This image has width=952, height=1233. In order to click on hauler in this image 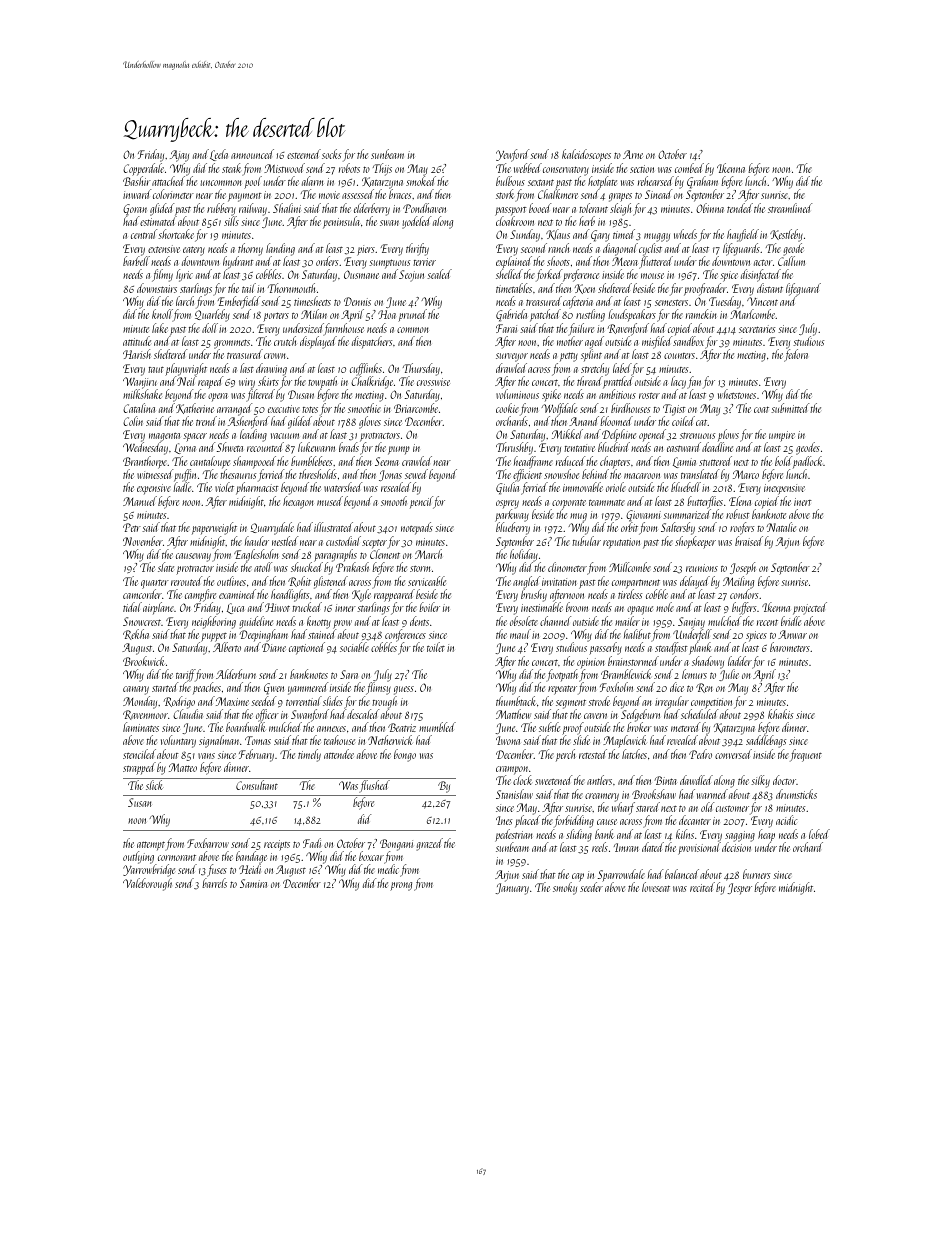, I will do `click(257, 541)`.
